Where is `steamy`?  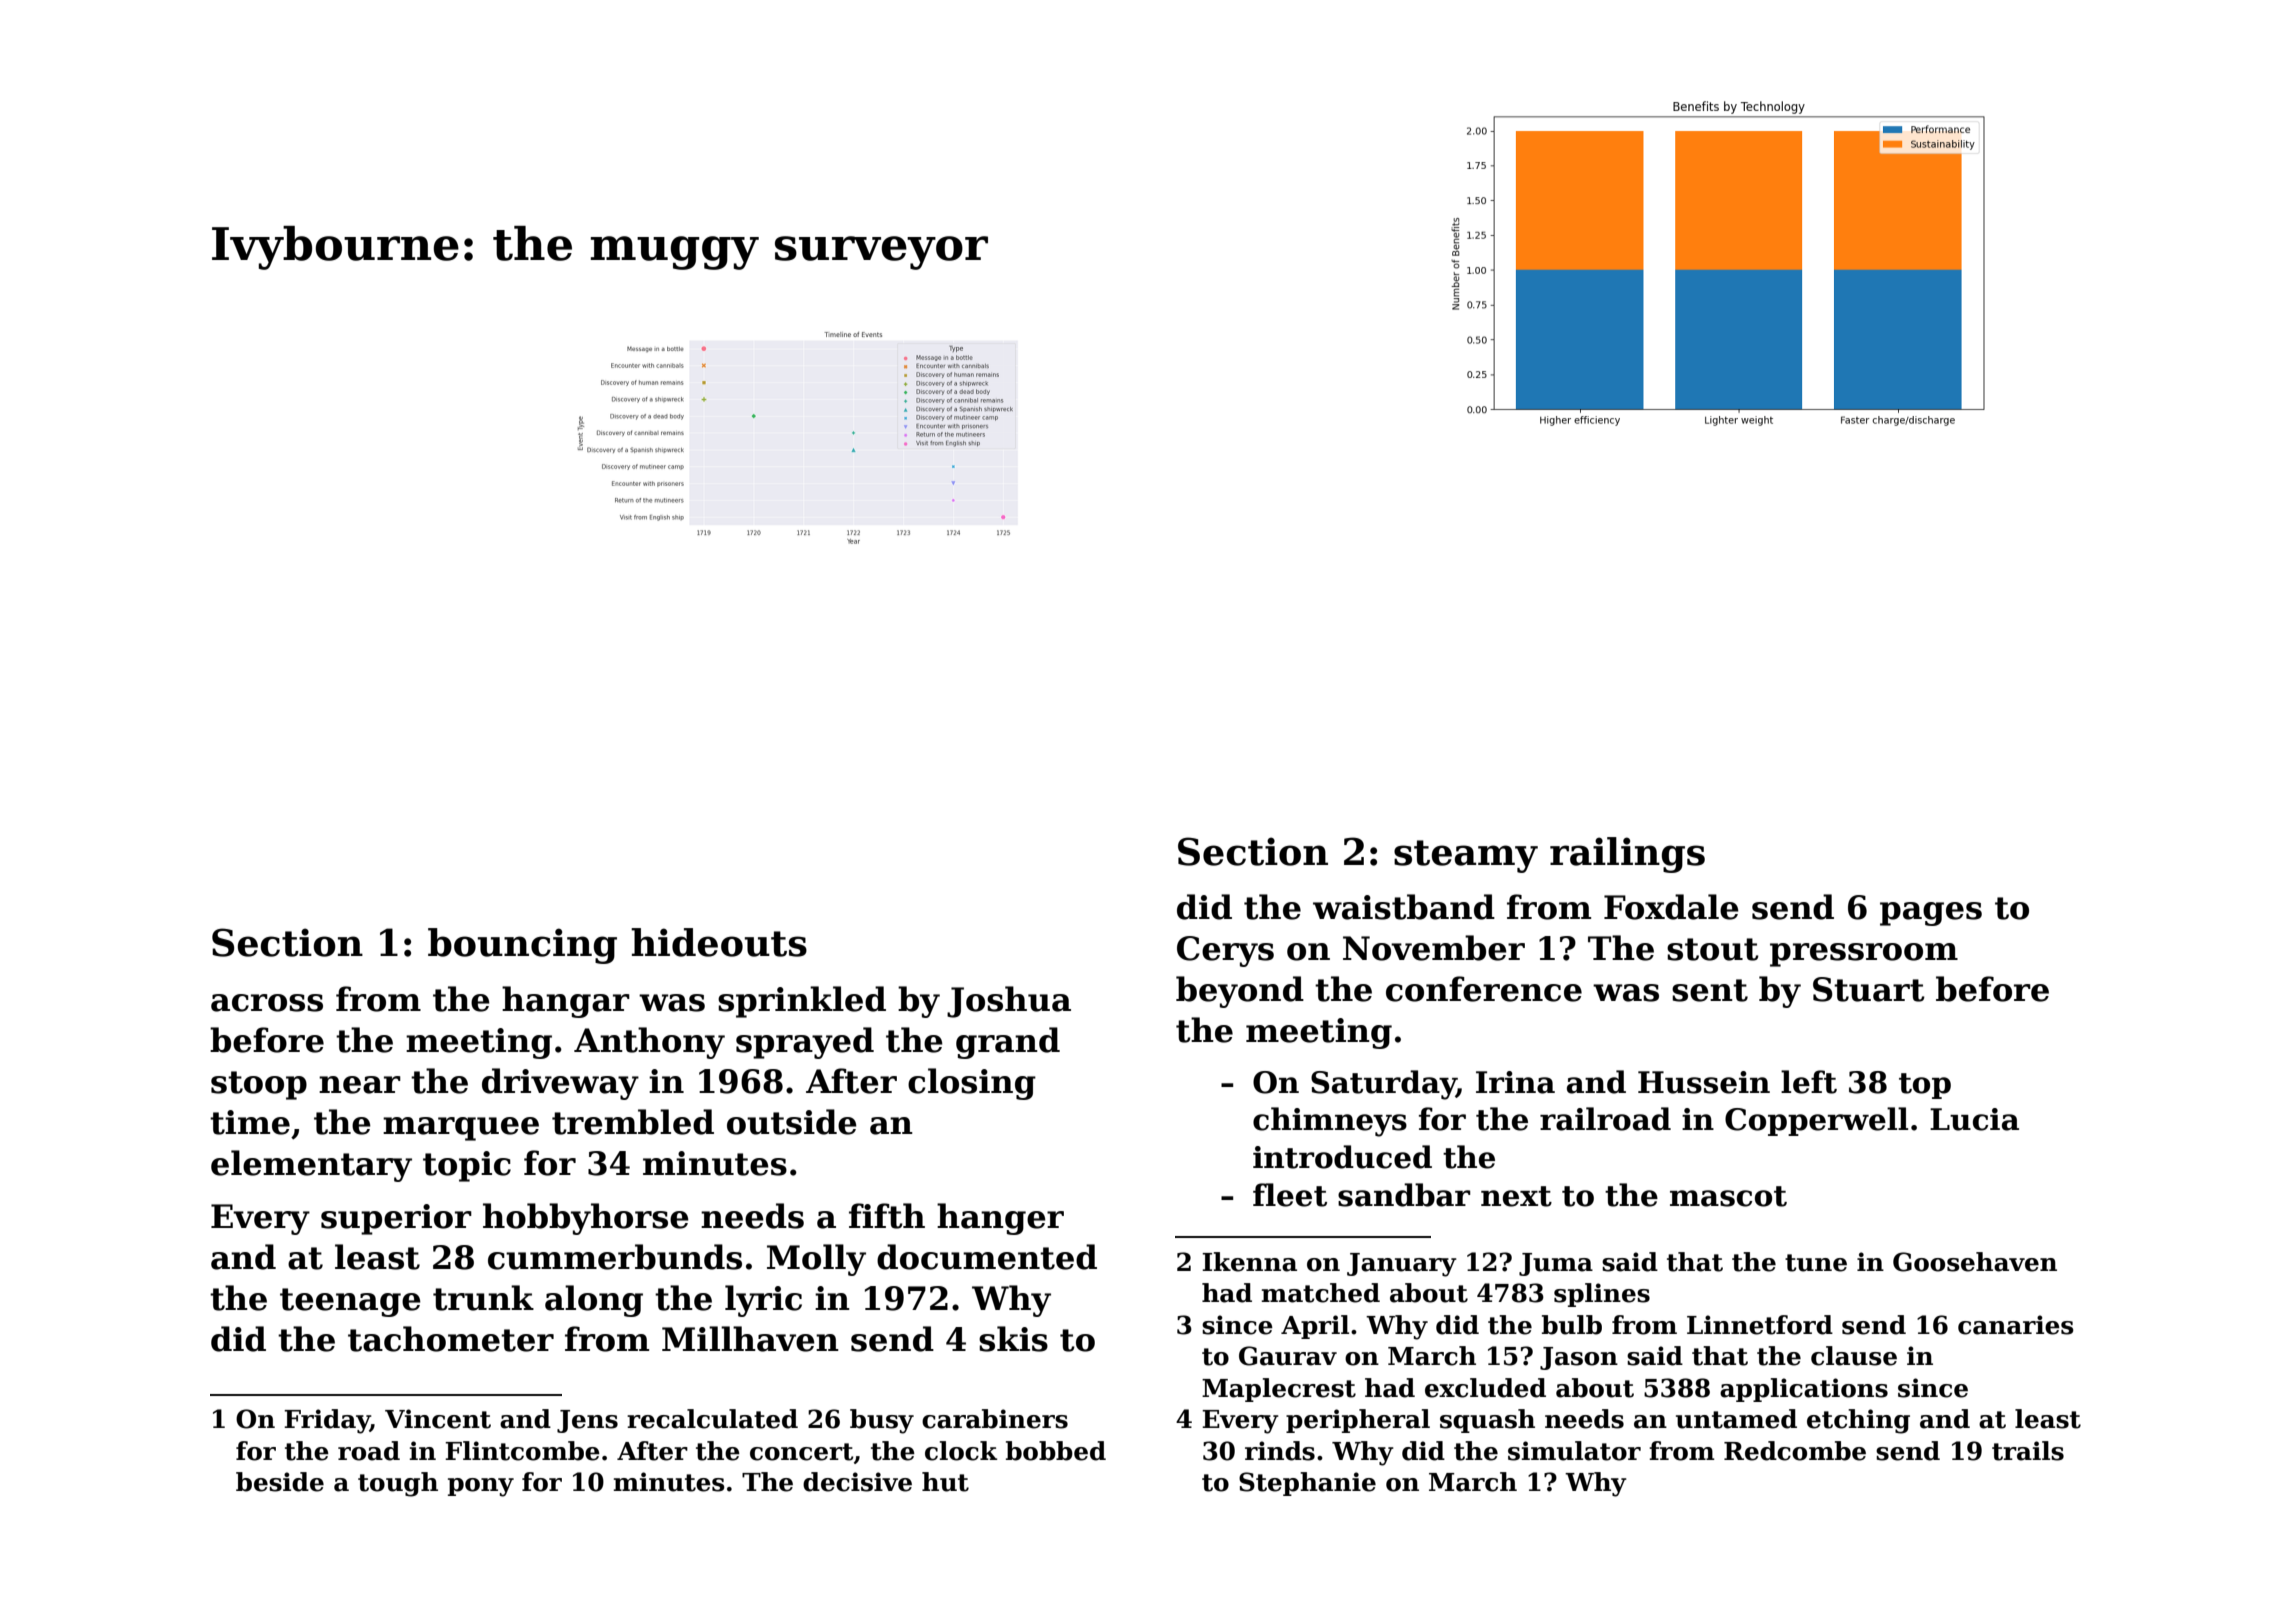
steamy is located at coordinates (1466, 856).
